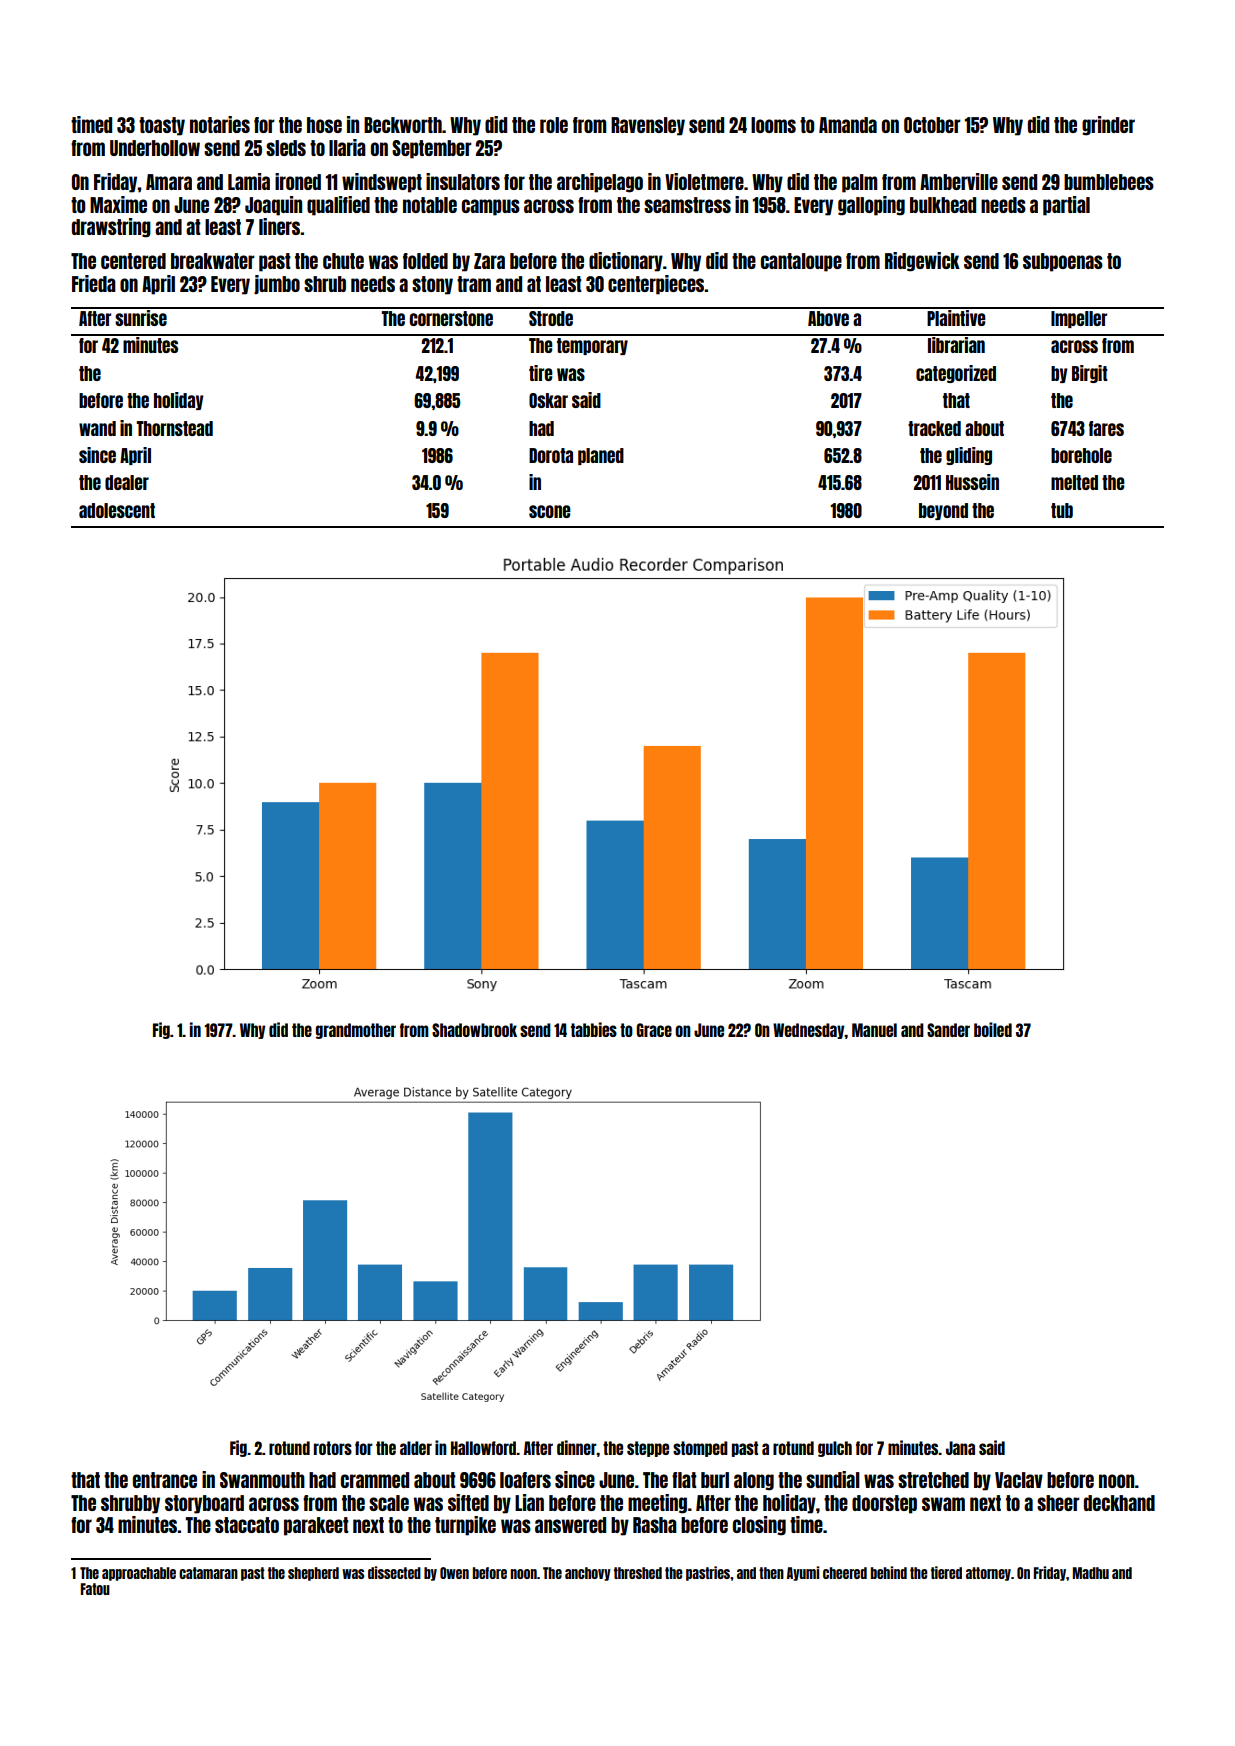  I want to click on shepherd, so click(313, 1574).
